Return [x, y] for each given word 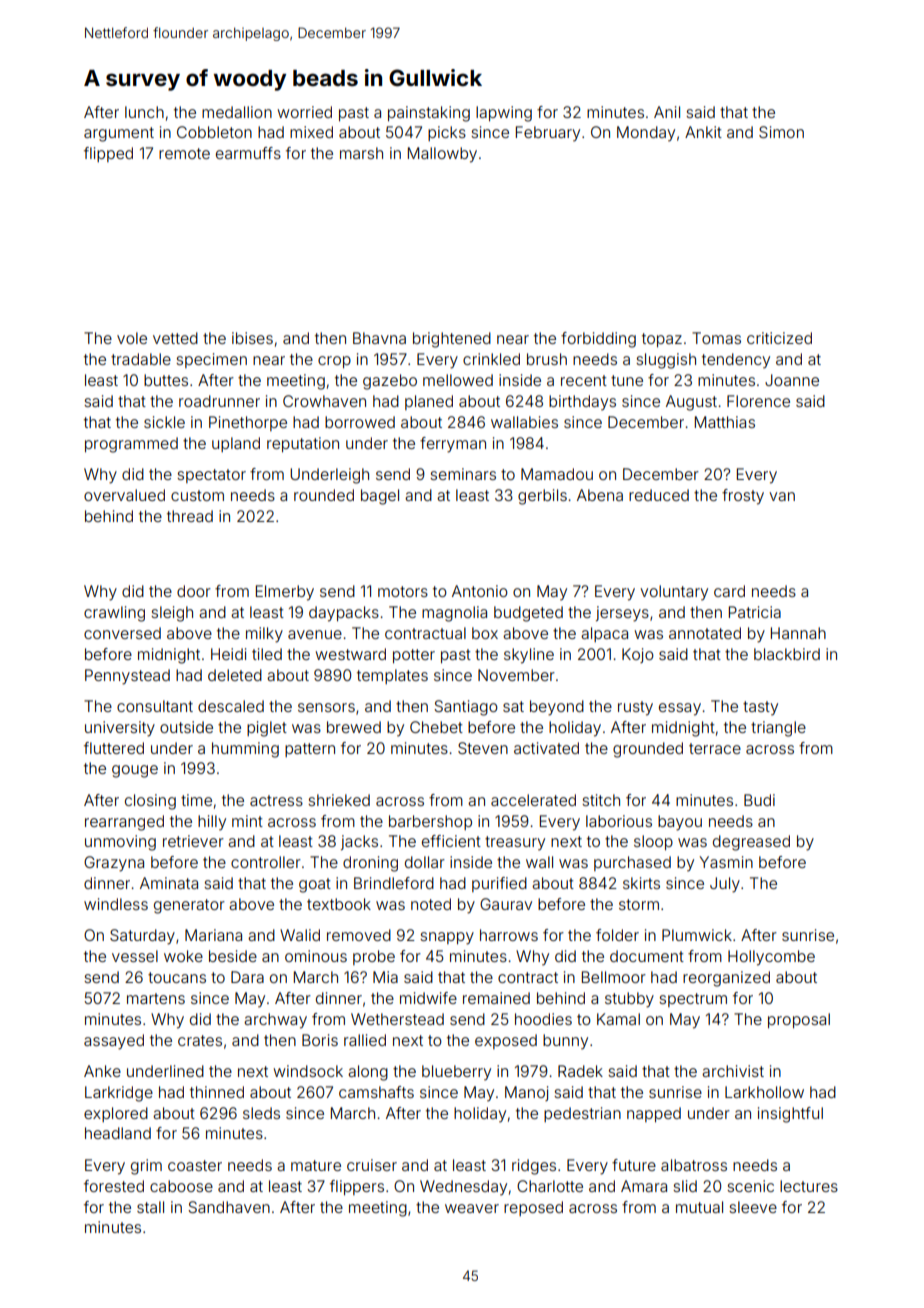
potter [414, 656]
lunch [144, 112]
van [782, 496]
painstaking [429, 114]
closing [150, 802]
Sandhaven [229, 1207]
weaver [472, 1208]
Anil [667, 112]
